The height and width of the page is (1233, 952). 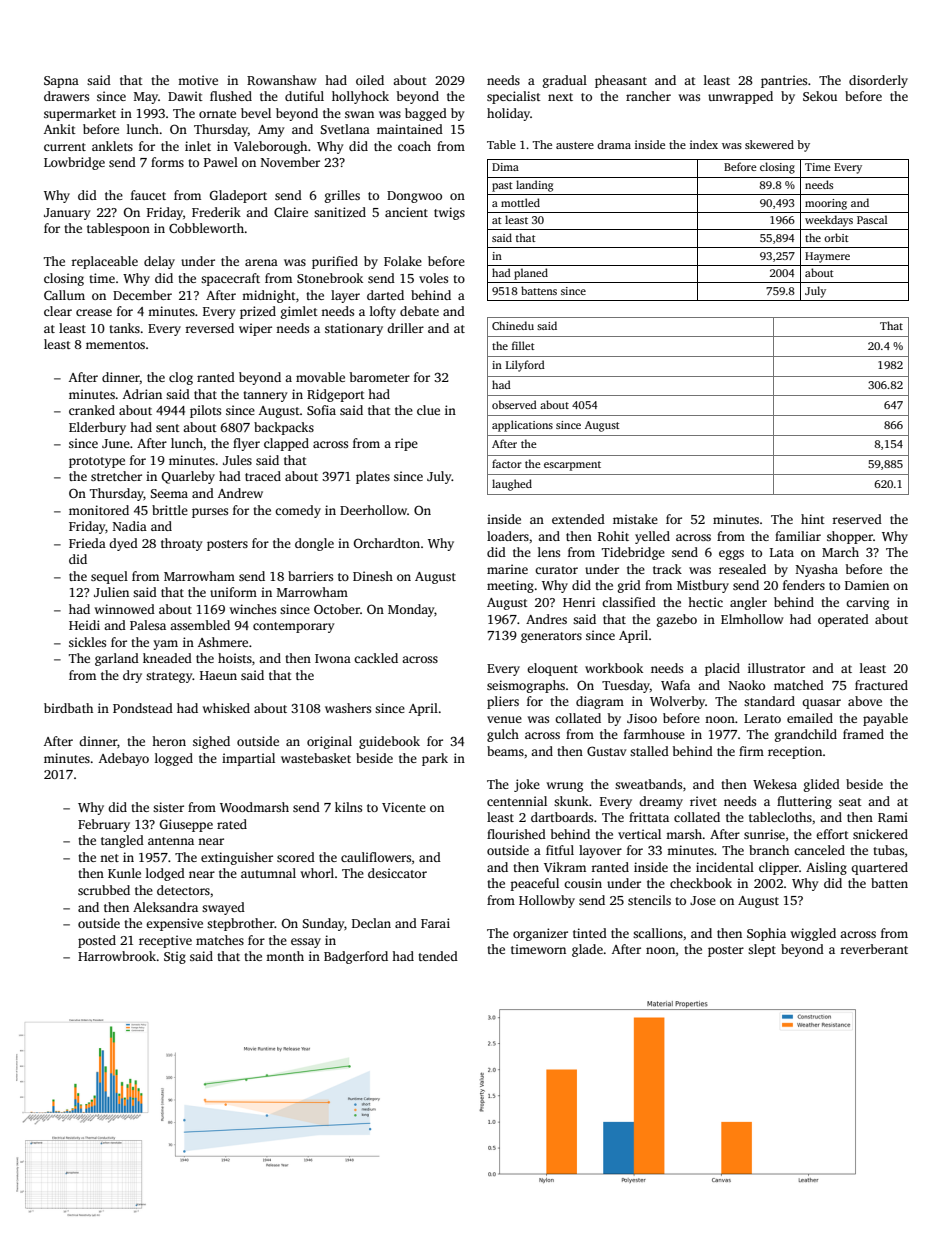 What do you see at coordinates (435, 759) in the page?
I see `park` at bounding box center [435, 759].
